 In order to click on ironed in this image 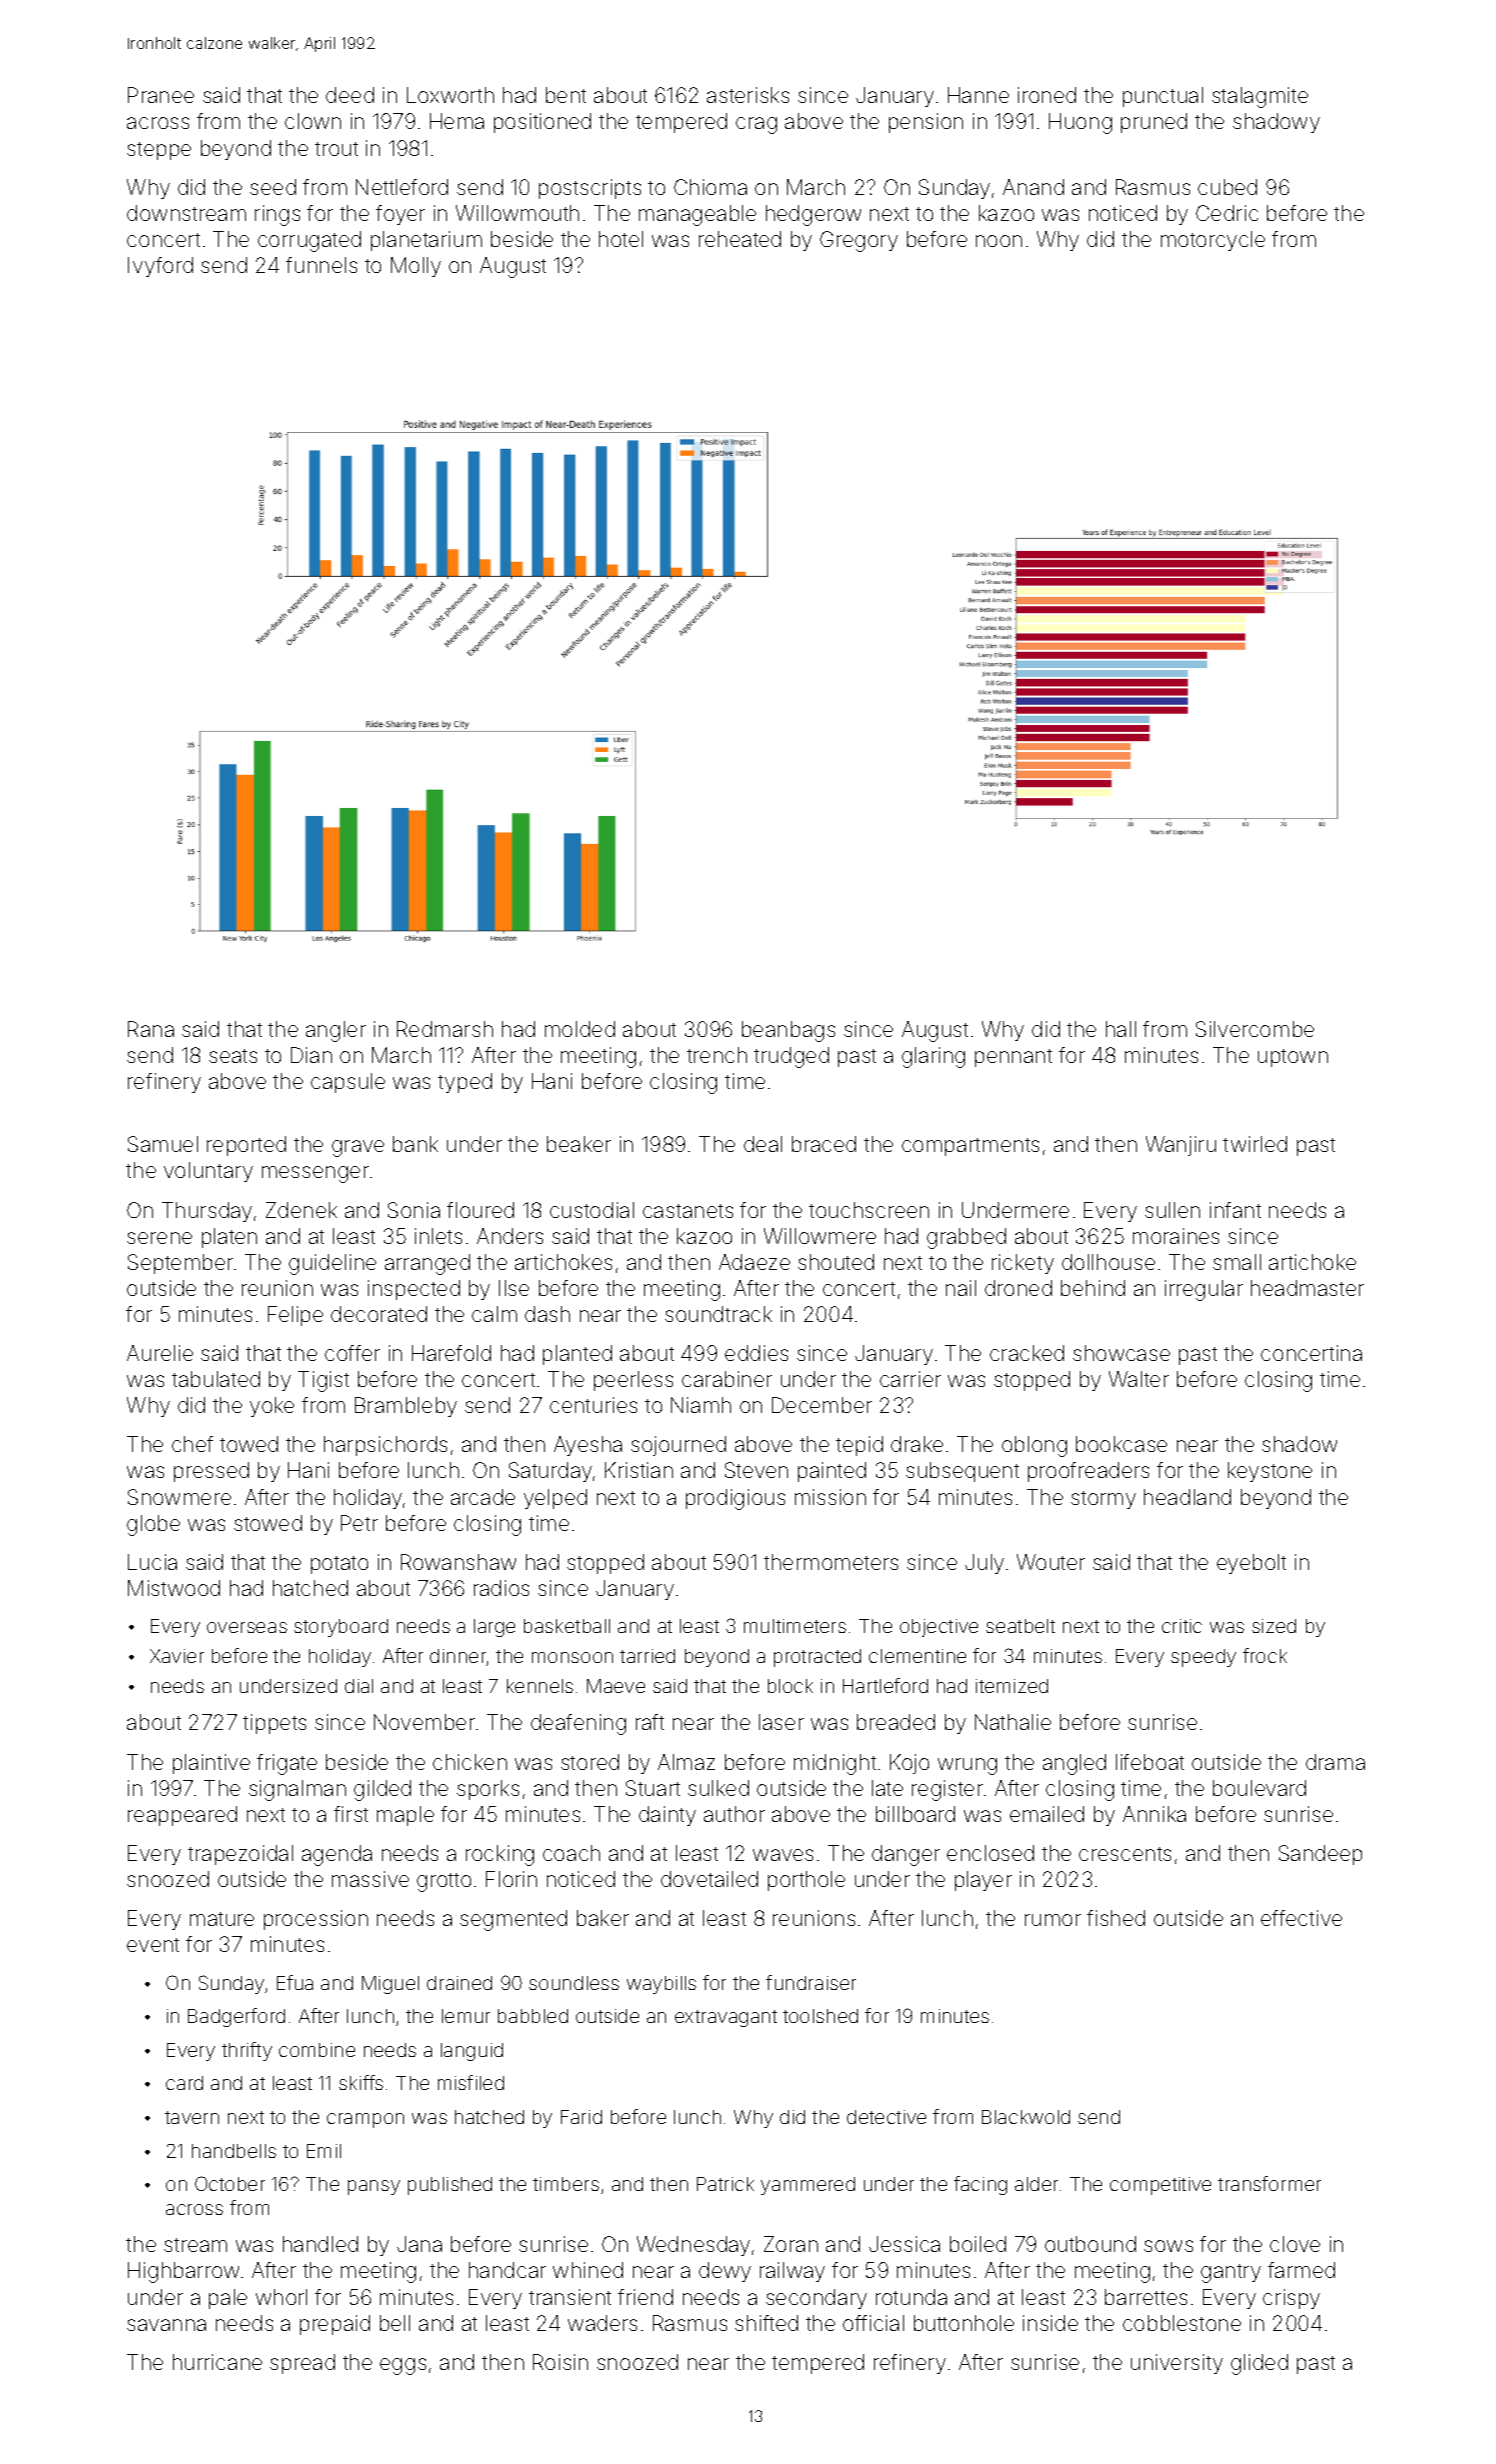, I will do `click(1047, 95)`.
